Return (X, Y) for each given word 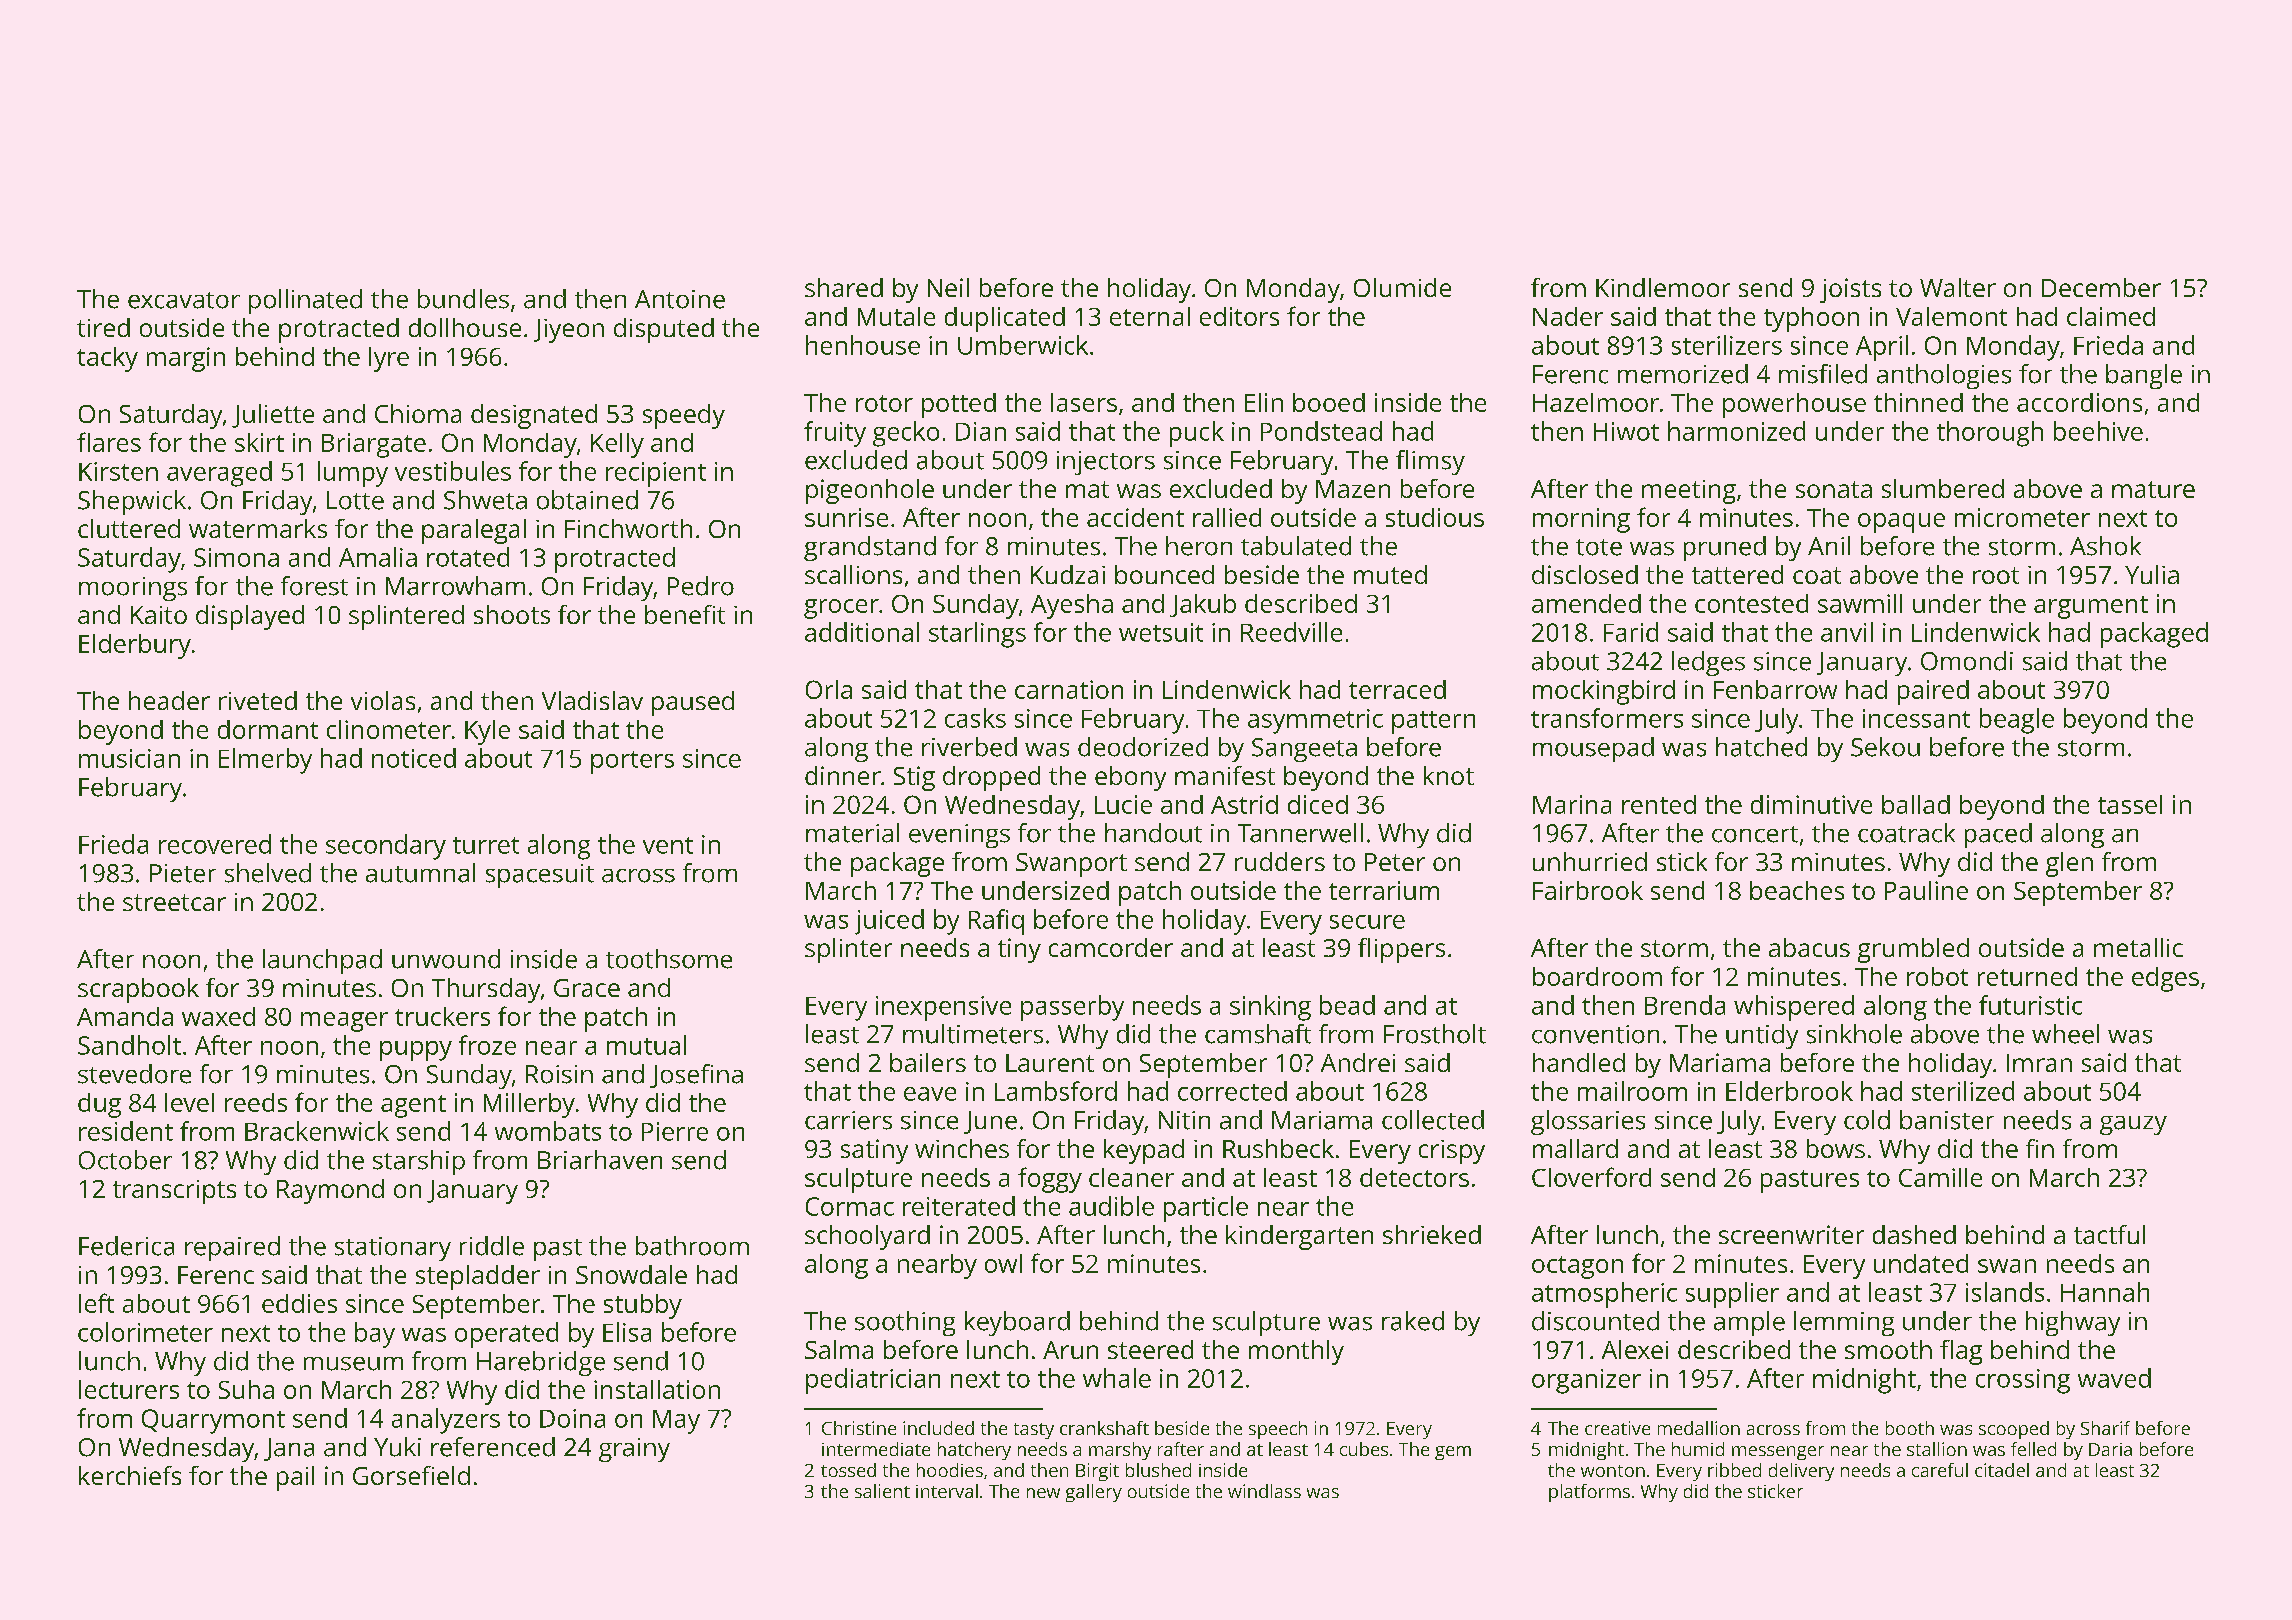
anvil (1847, 632)
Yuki (397, 1447)
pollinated (305, 301)
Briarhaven (600, 1160)
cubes (1364, 1449)
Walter (1958, 287)
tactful (2109, 1234)
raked (1413, 1321)
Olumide (1402, 287)
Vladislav (592, 700)
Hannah (2105, 1292)
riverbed (969, 747)
